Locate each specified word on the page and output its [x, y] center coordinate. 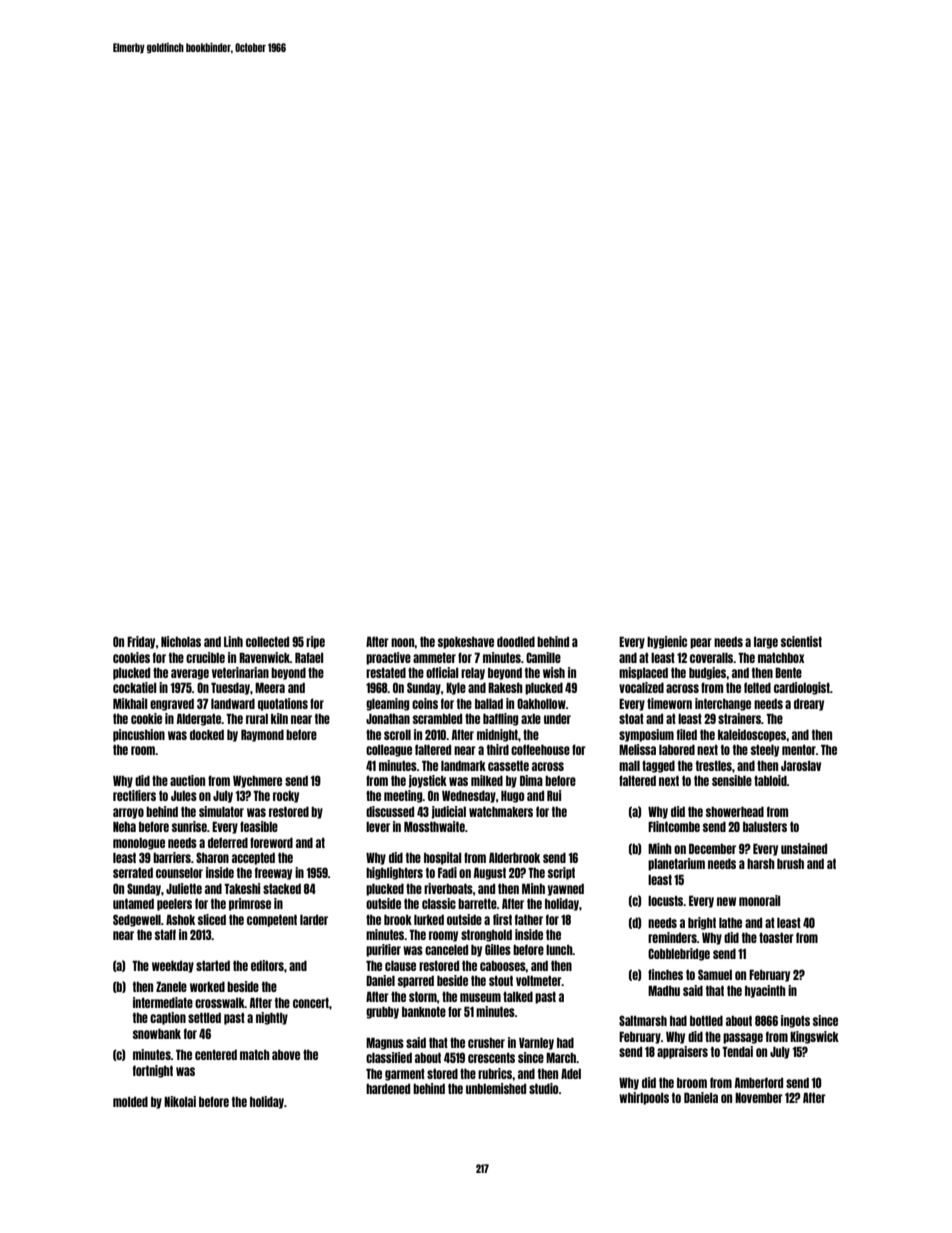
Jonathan [388, 719]
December [712, 848]
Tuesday [230, 688]
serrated [133, 873]
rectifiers [134, 795]
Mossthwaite [434, 826]
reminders [672, 937]
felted [757, 687]
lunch [559, 950]
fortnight [153, 1071]
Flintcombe [674, 826]
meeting [403, 796]
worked [207, 987]
